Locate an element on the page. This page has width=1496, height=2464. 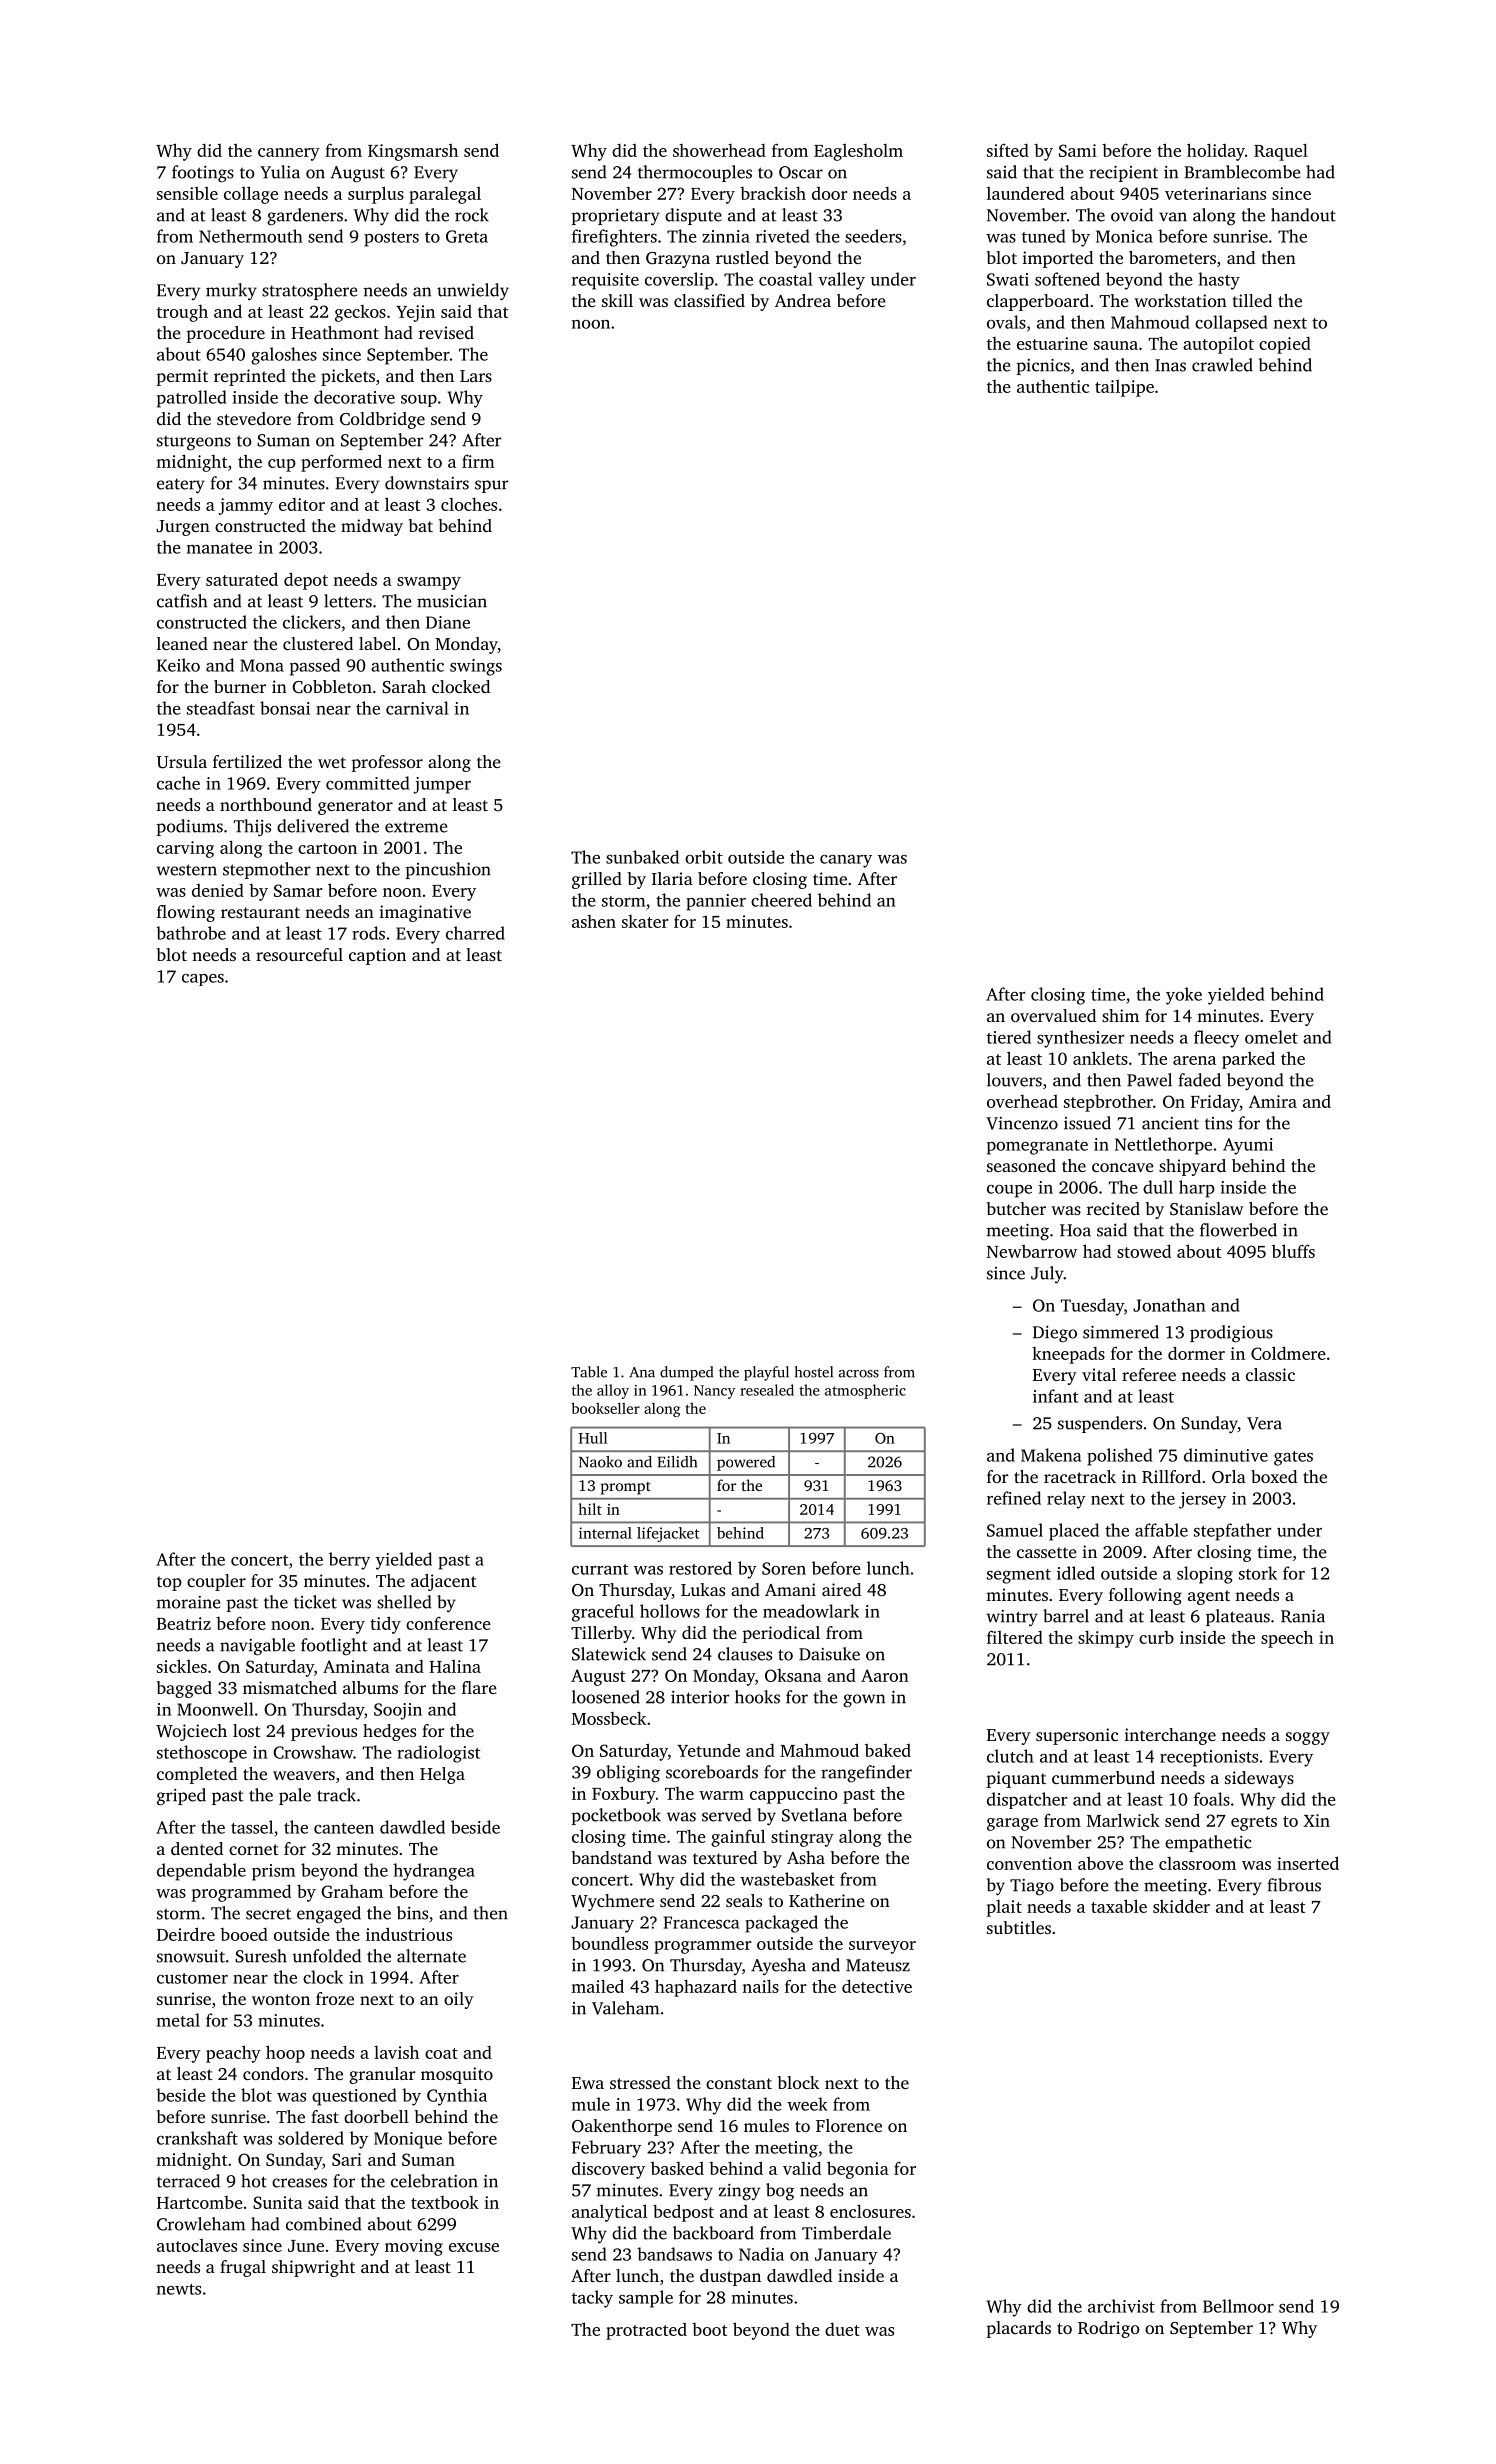
Soren is located at coordinates (784, 1568).
